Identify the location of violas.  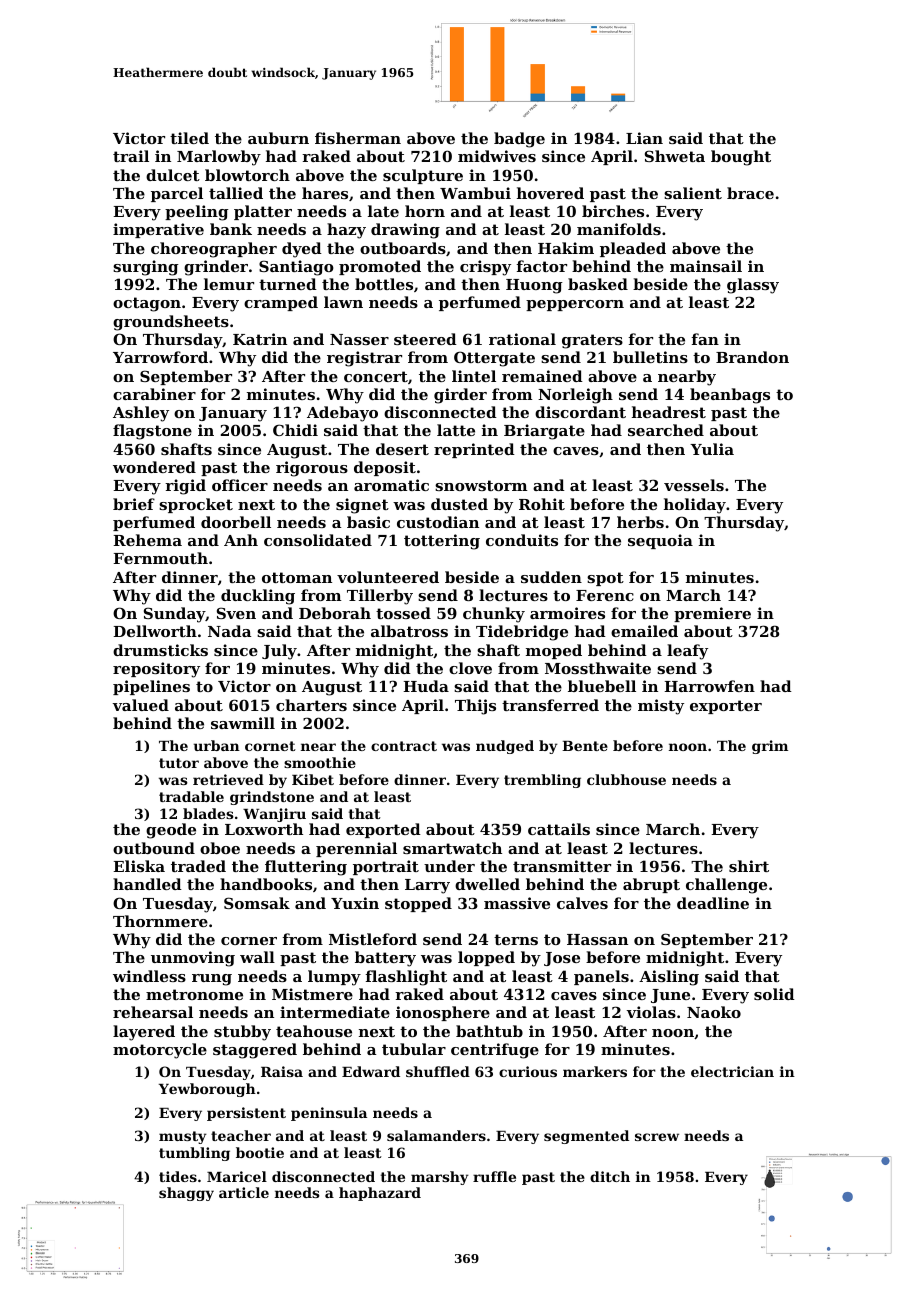
(651, 1012).
